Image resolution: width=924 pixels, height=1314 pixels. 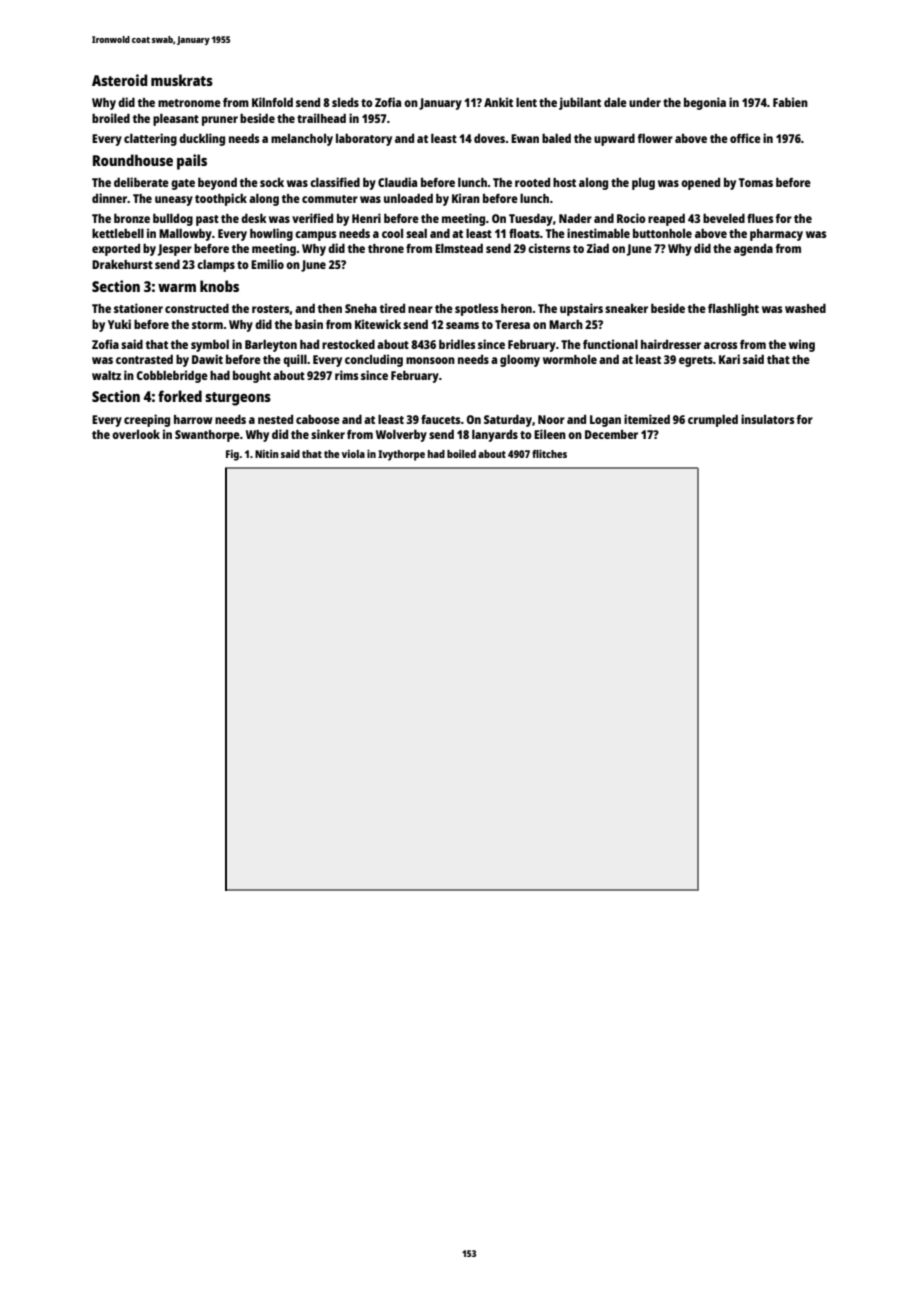 What do you see at coordinates (790, 102) in the screenshot?
I see `Fabien` at bounding box center [790, 102].
